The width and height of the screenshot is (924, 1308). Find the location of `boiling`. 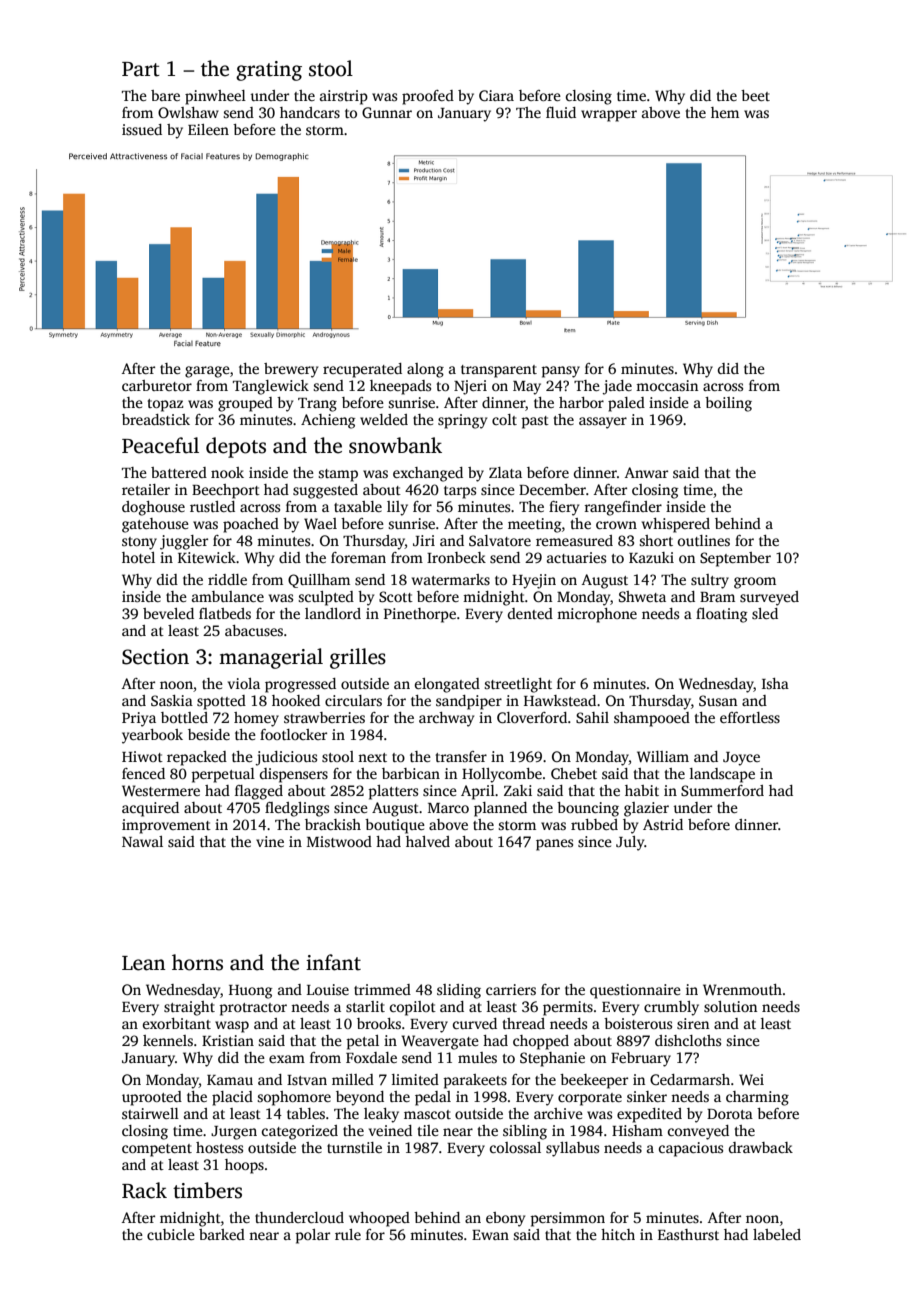

boiling is located at coordinates (728, 404).
